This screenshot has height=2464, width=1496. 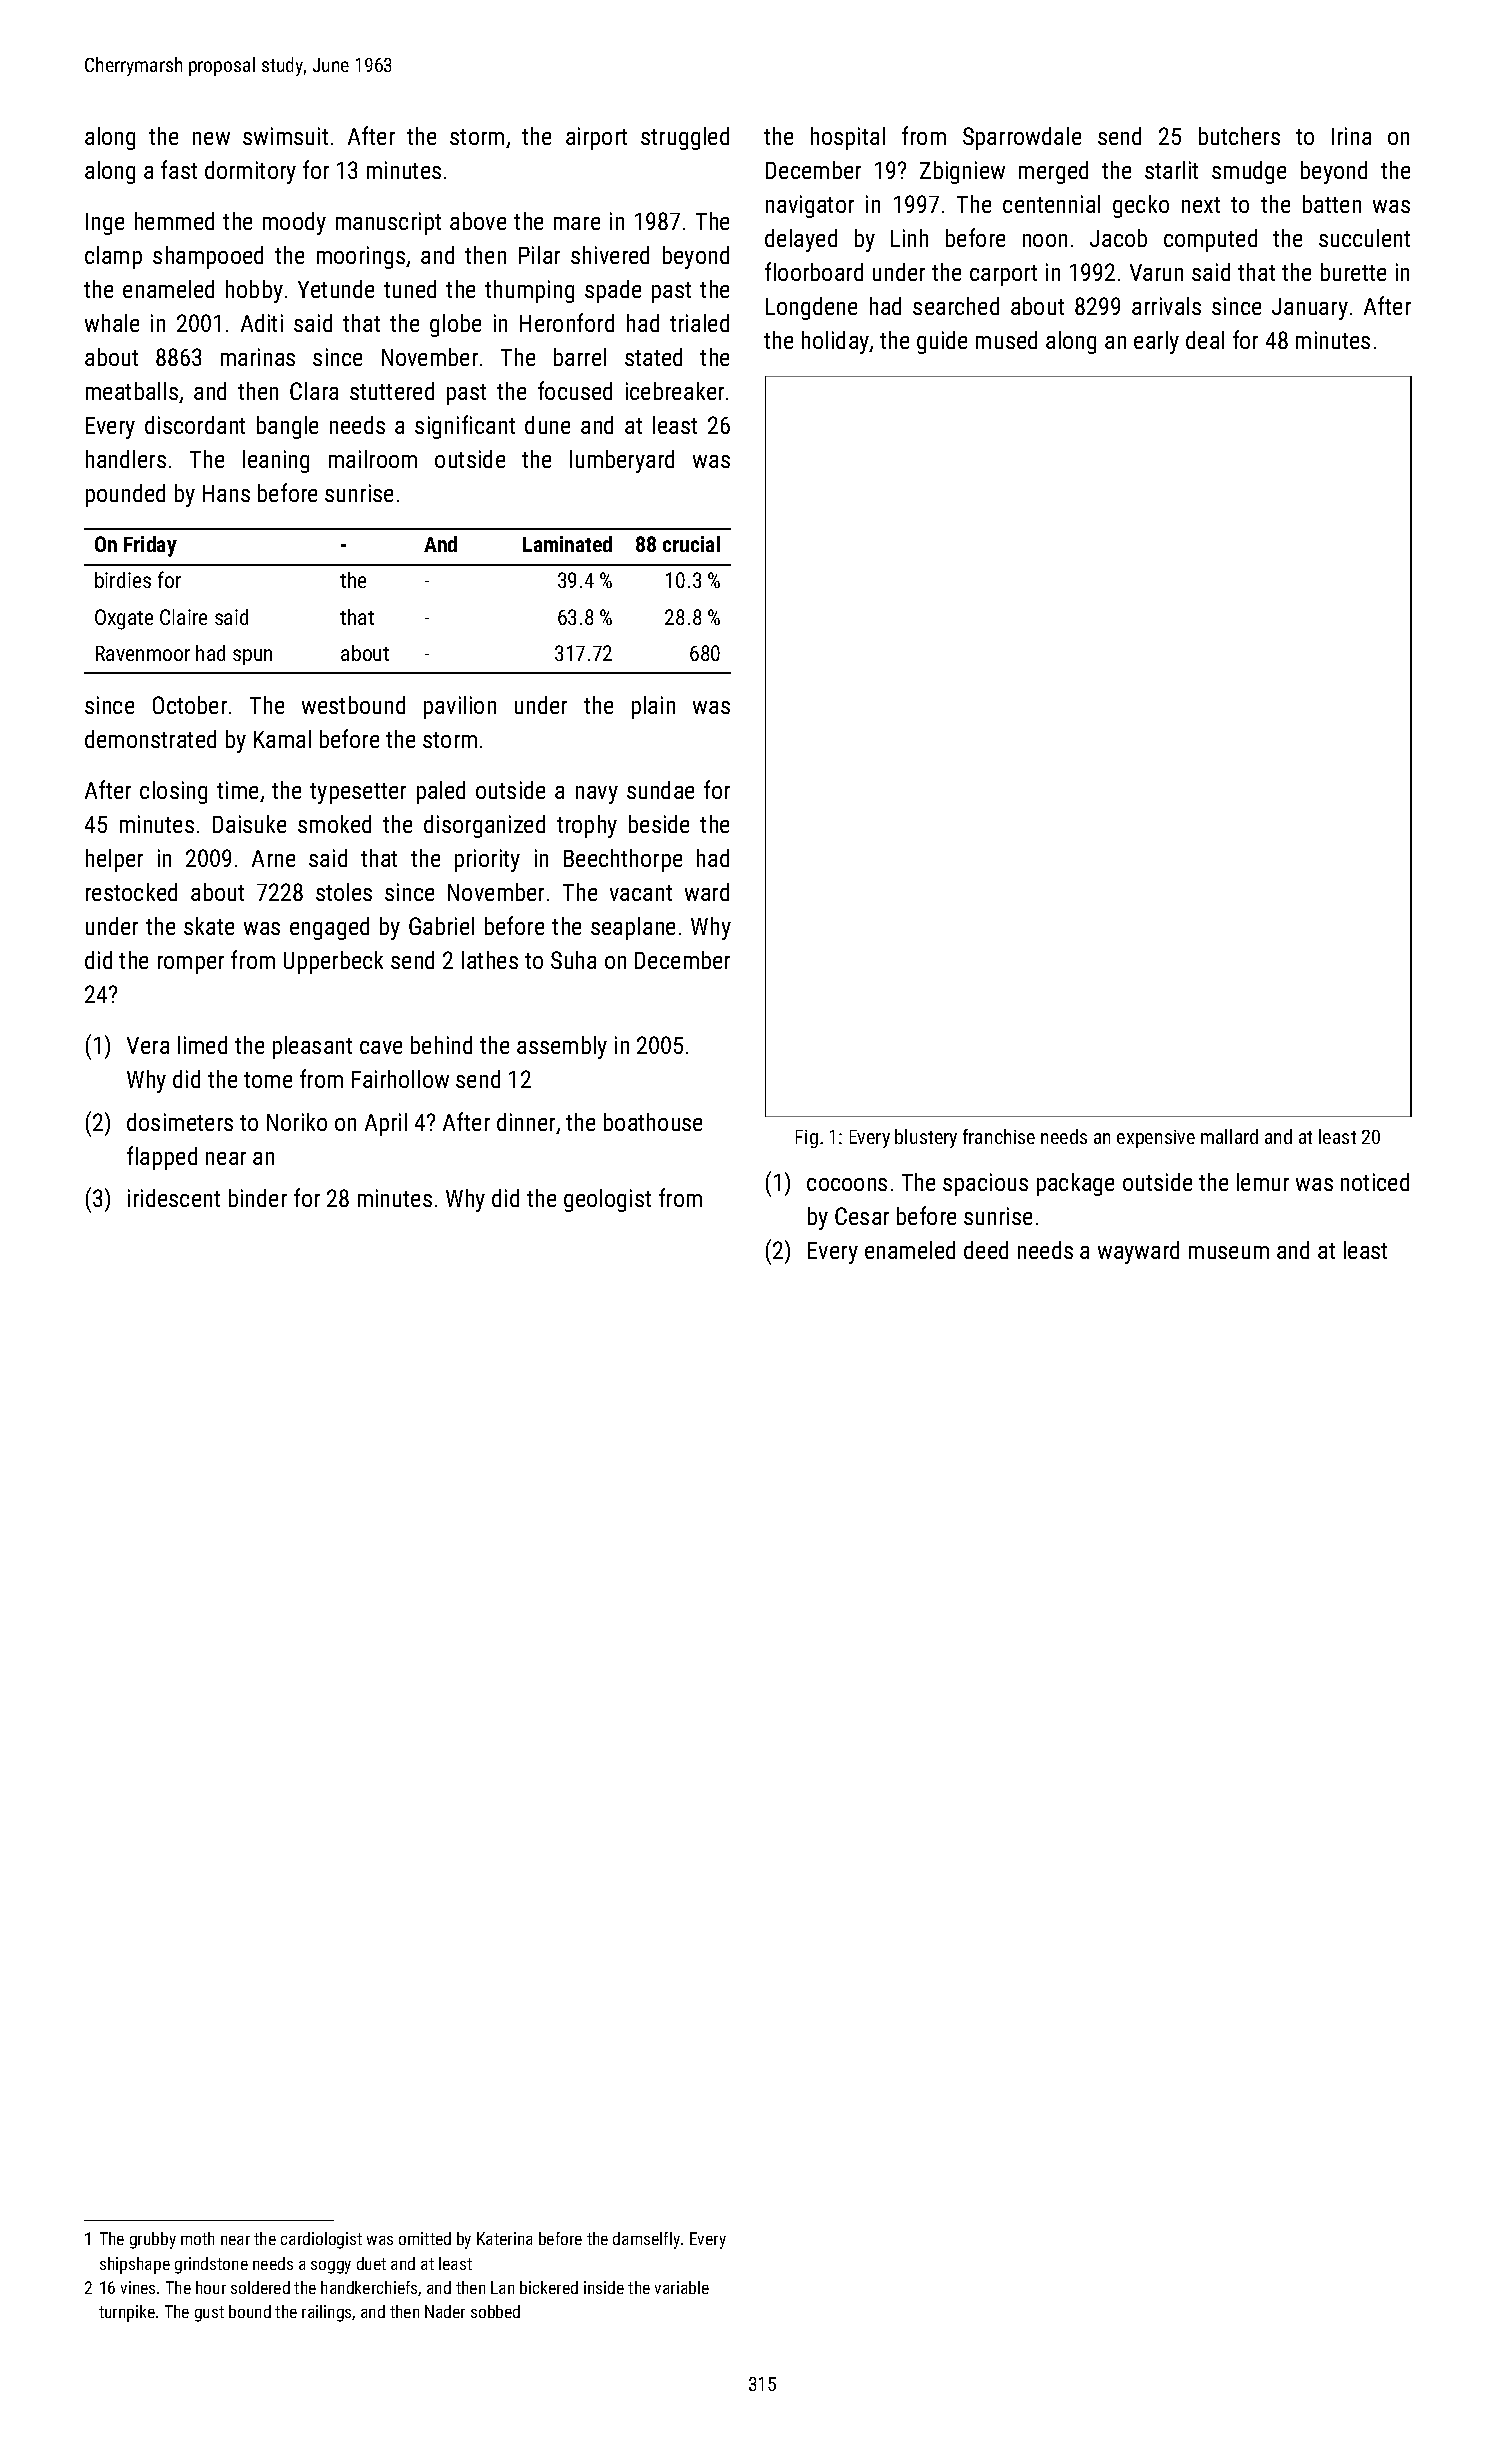 What do you see at coordinates (986, 1250) in the screenshot?
I see `deed` at bounding box center [986, 1250].
